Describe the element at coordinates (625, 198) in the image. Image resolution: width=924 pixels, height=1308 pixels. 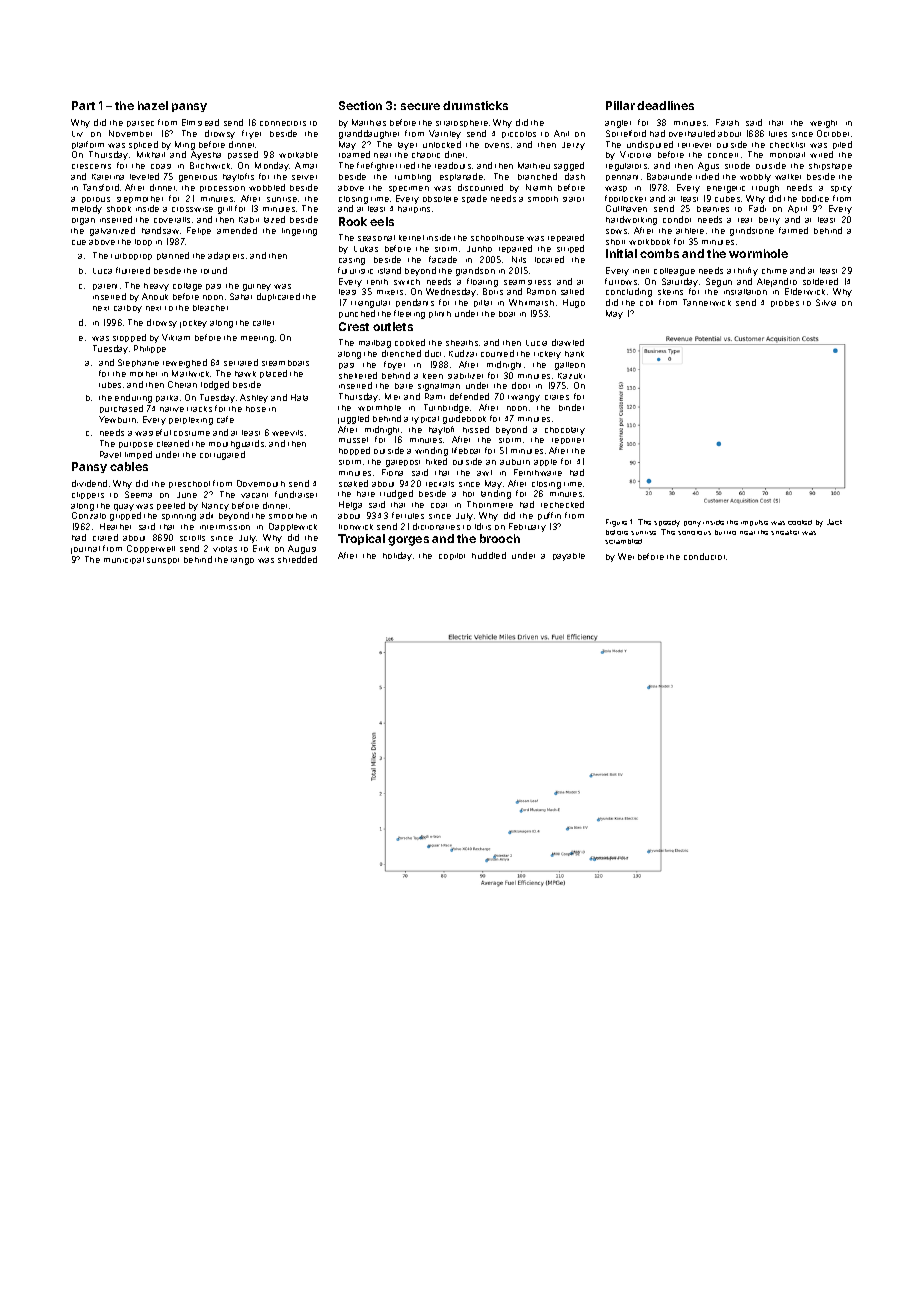
I see `footlocker` at that location.
